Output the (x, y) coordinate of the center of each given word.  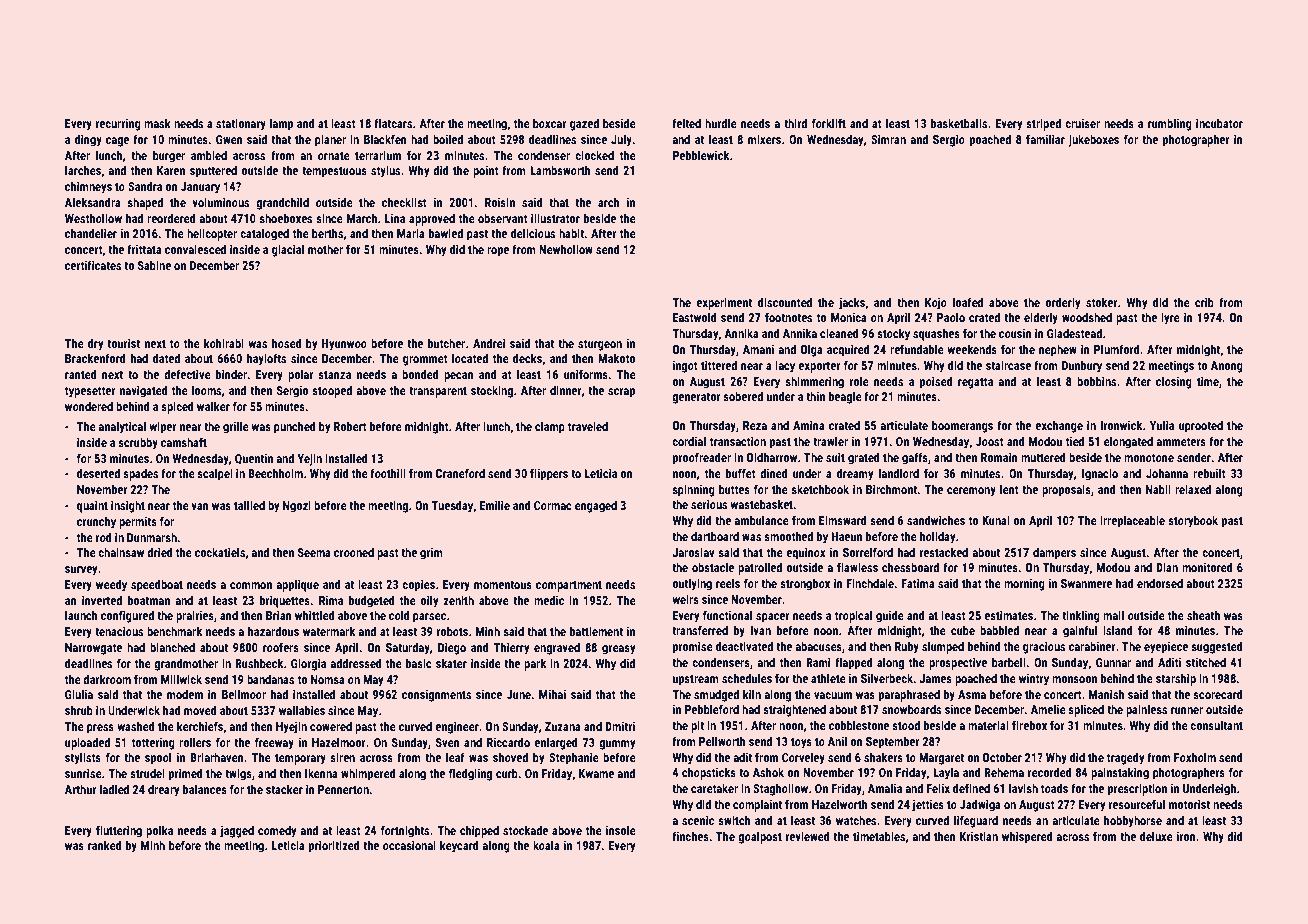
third (795, 123)
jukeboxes (1093, 140)
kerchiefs (200, 726)
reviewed (808, 836)
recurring (118, 125)
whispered (1027, 837)
